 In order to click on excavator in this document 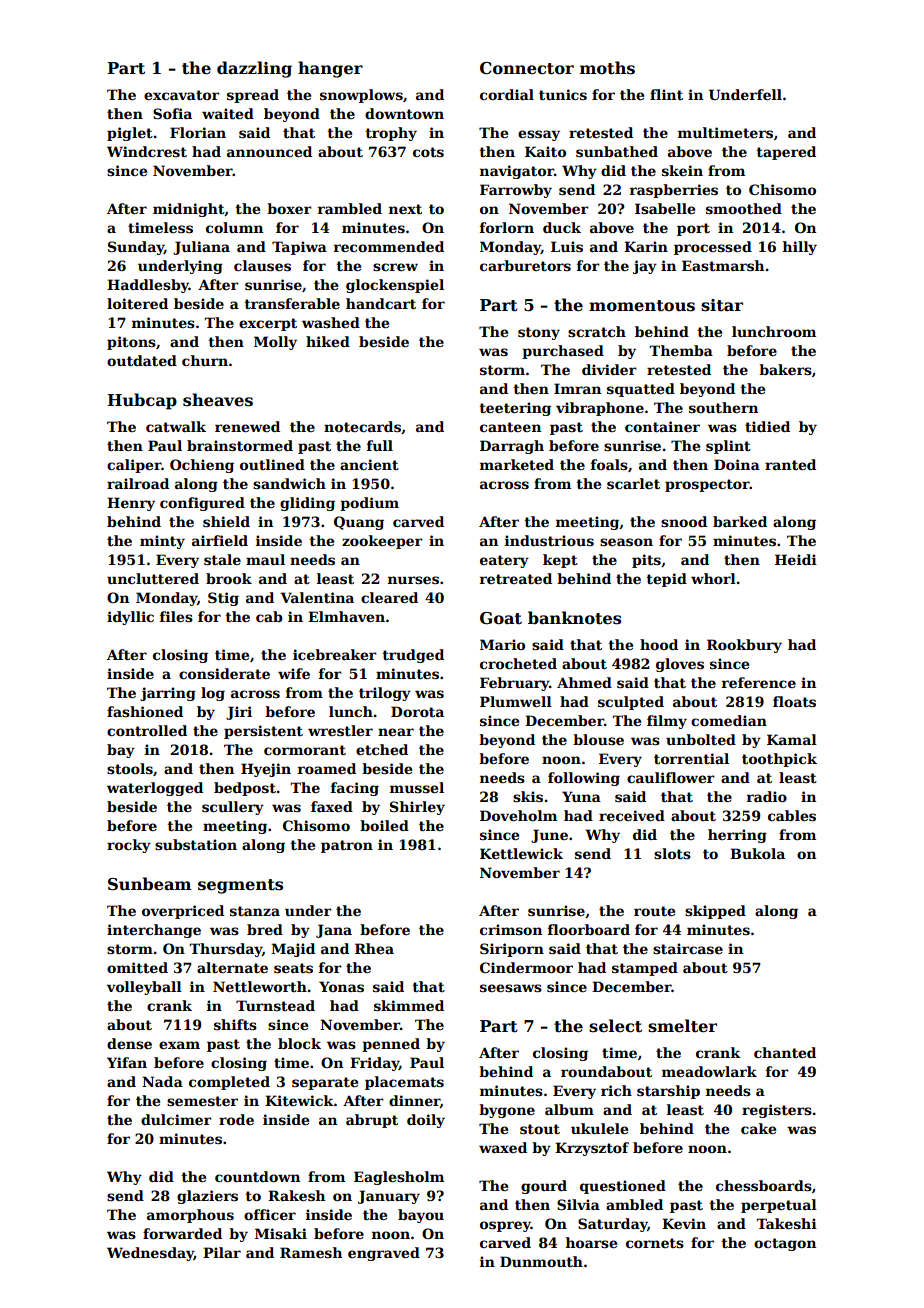, I will do `click(182, 95)`.
